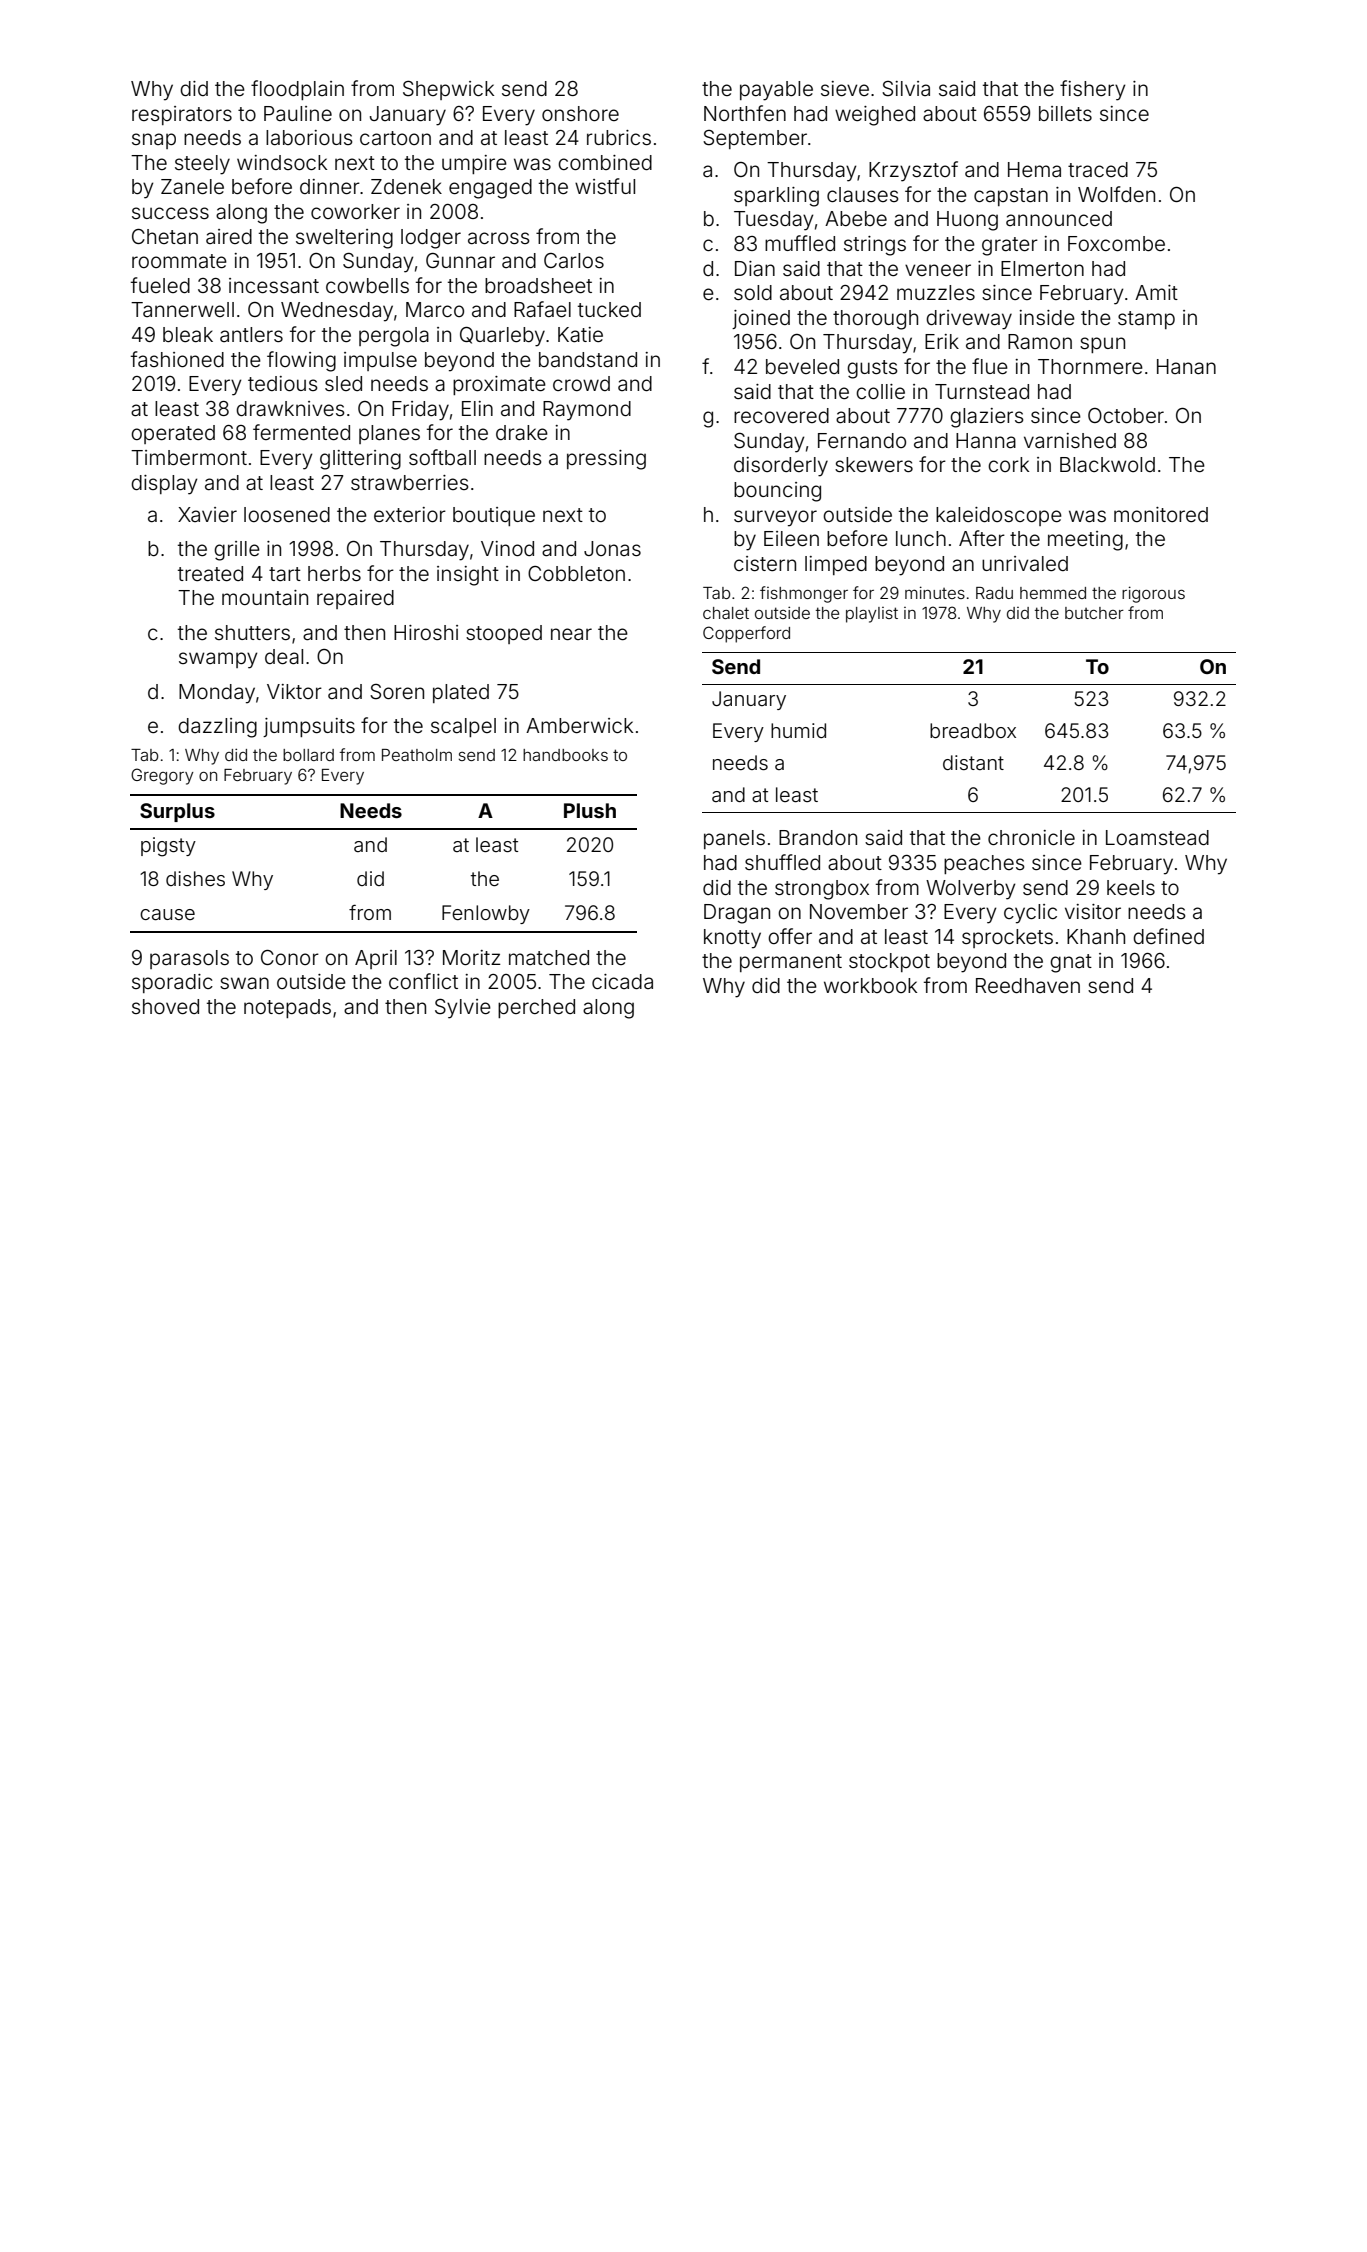  What do you see at coordinates (579, 725) in the document?
I see `Amberwick` at bounding box center [579, 725].
